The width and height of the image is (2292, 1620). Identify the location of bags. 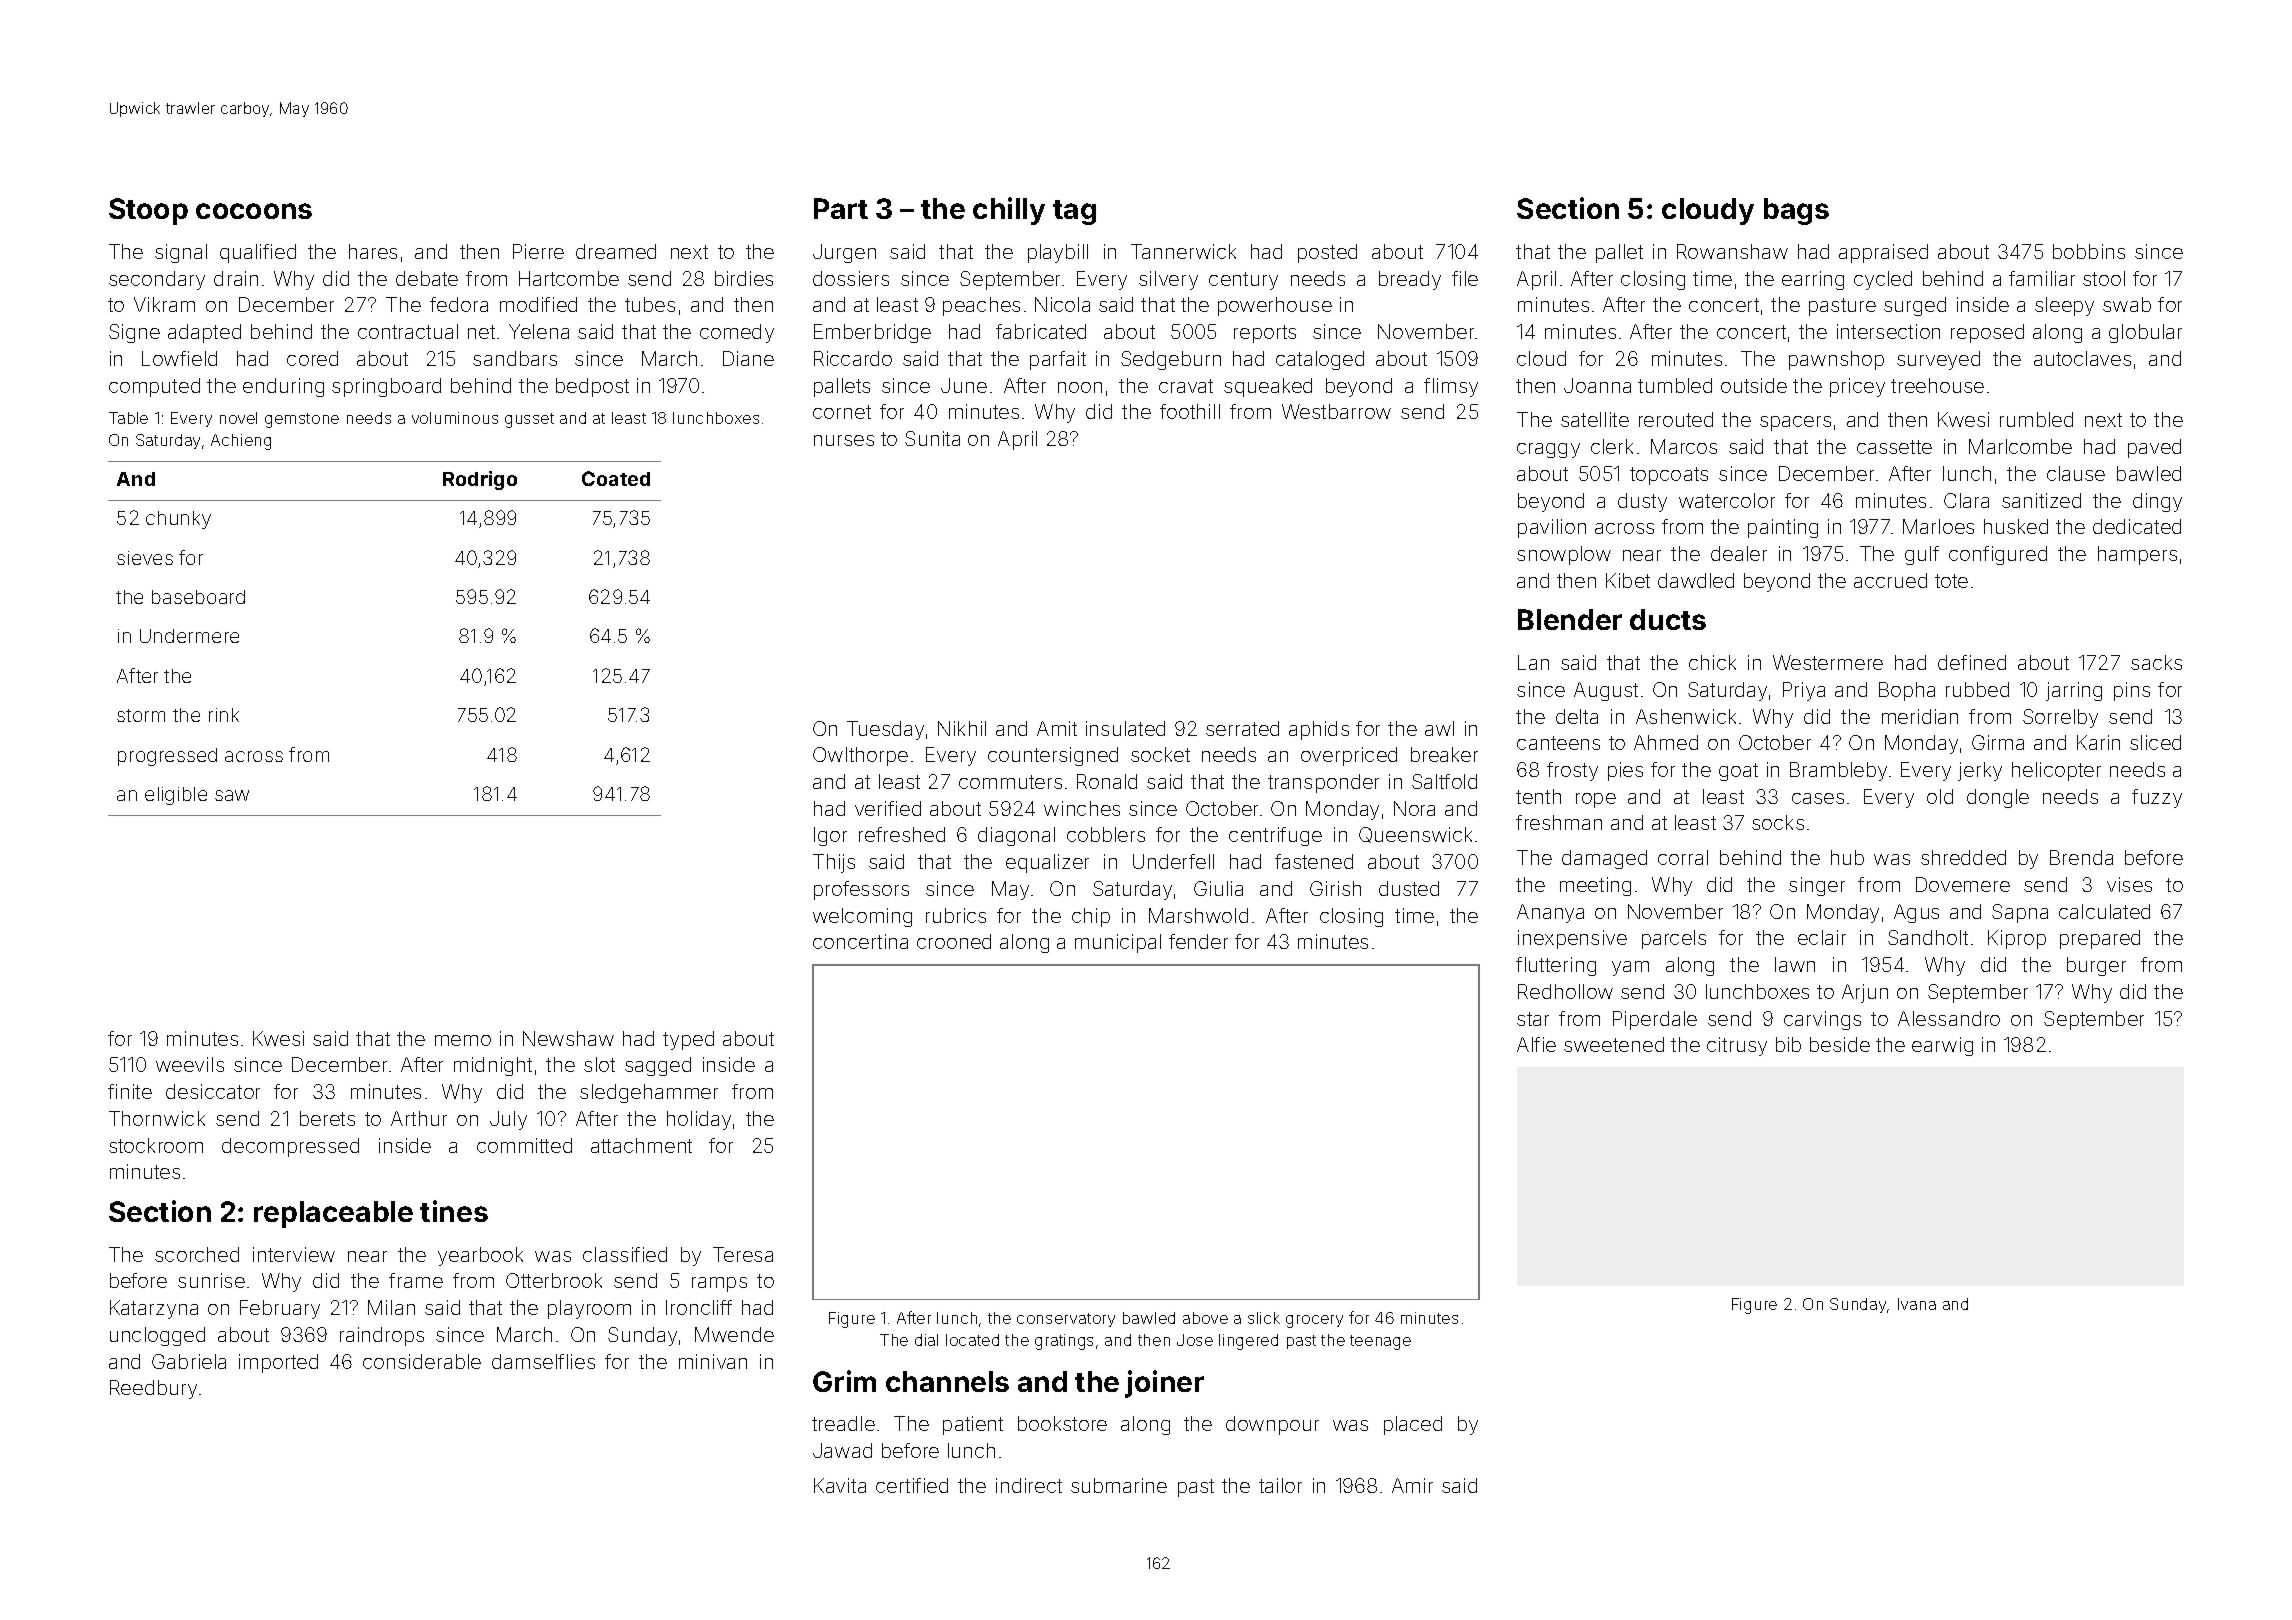
(1796, 211).
